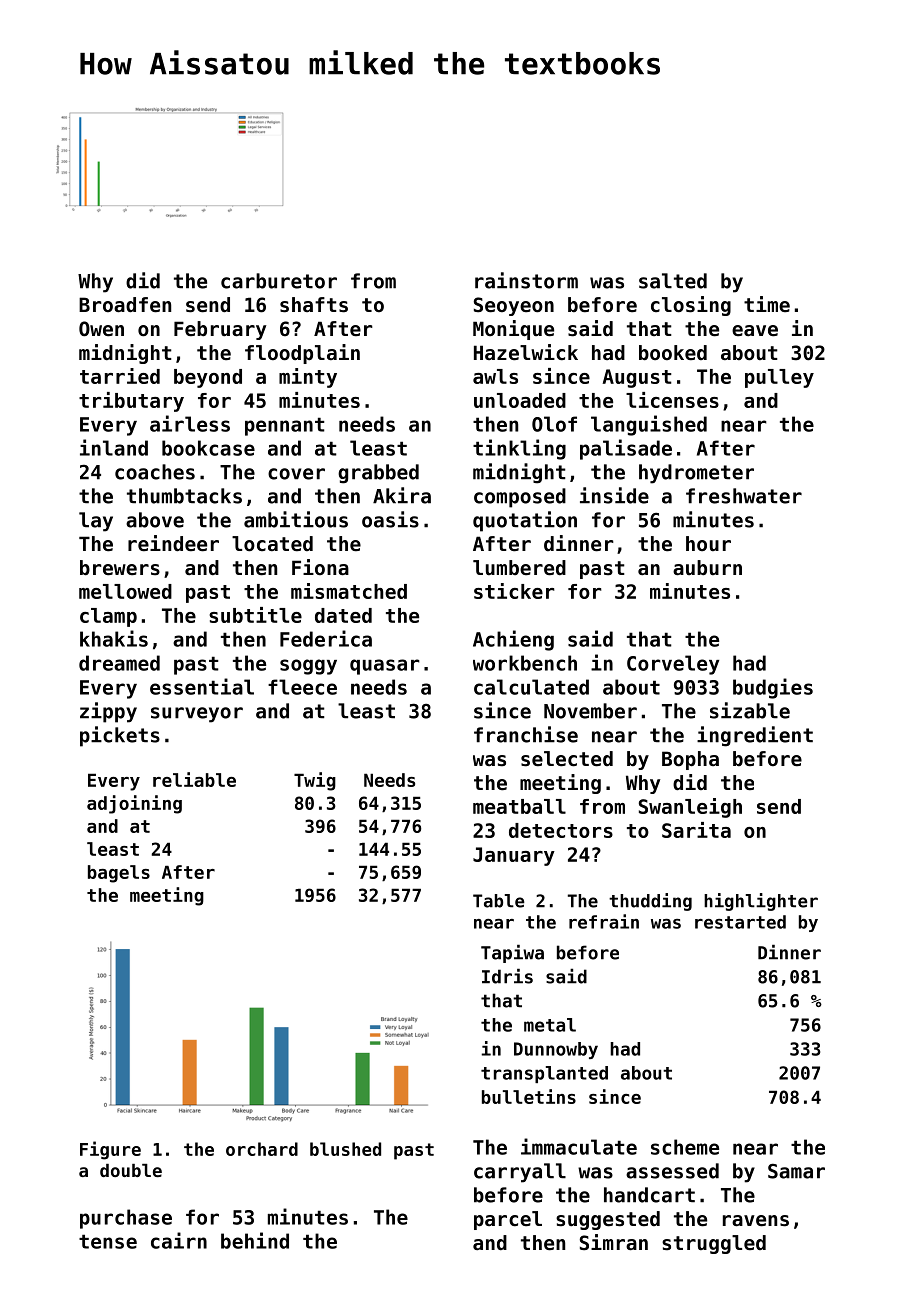  I want to click on restarted, so click(740, 922).
